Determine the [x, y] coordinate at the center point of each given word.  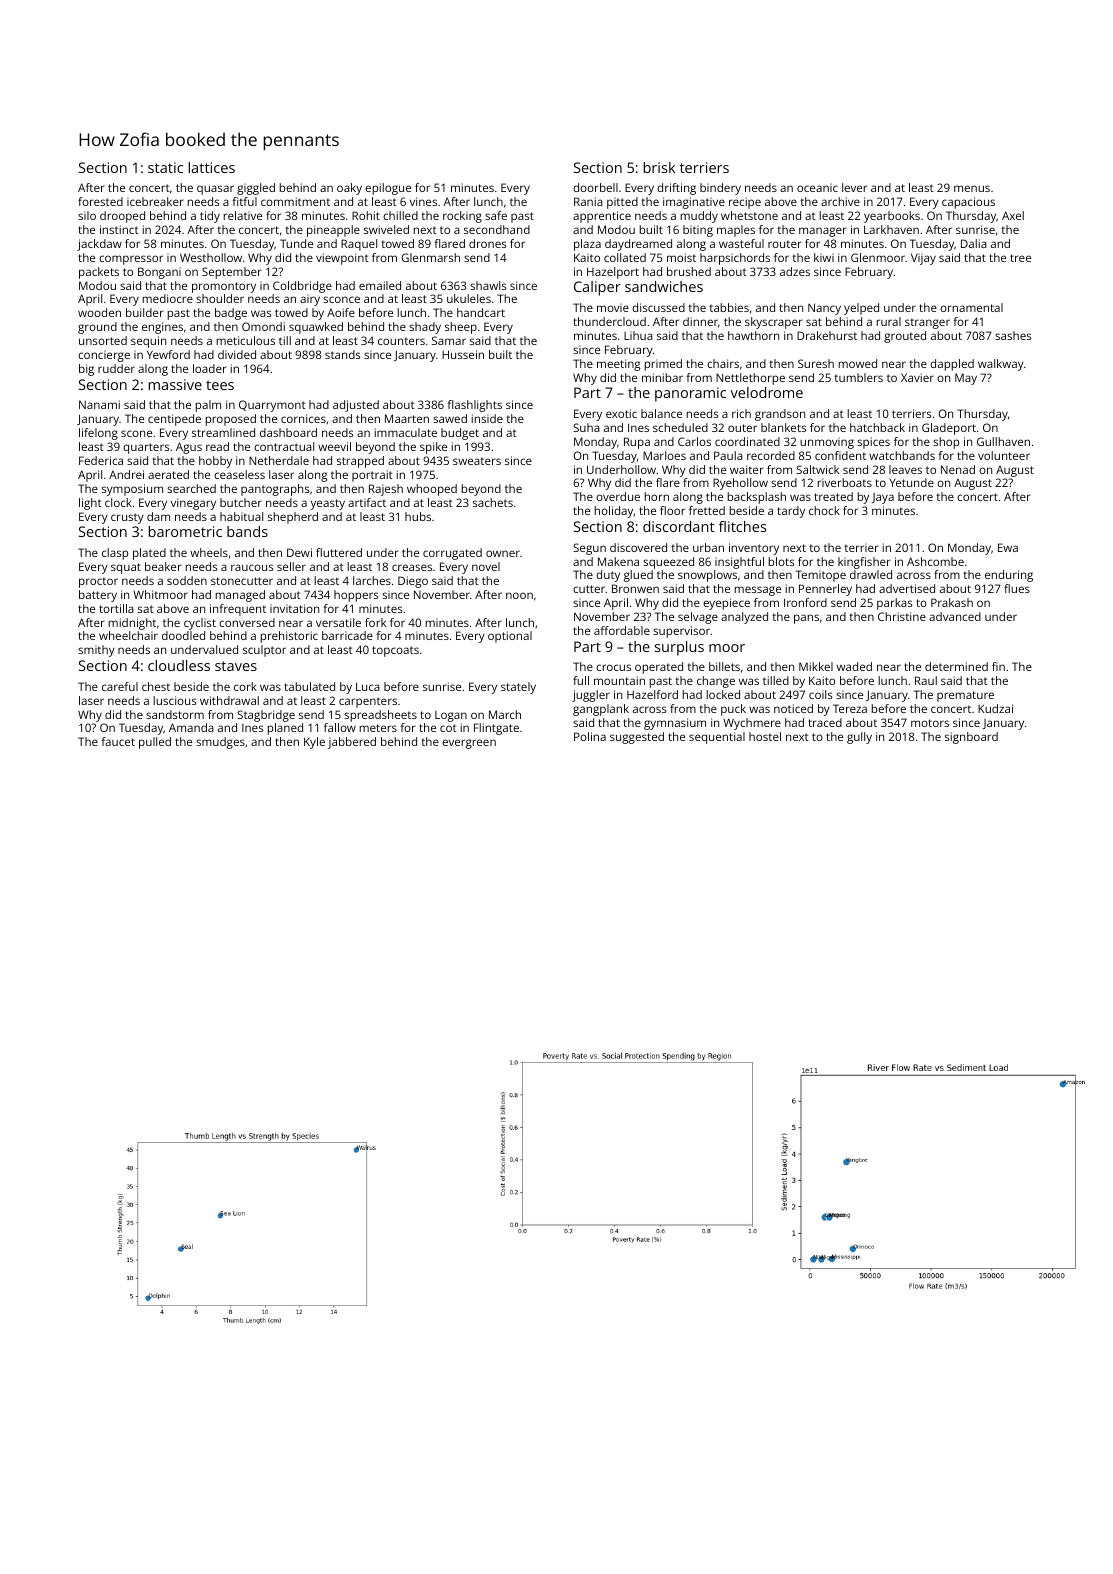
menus [972, 188]
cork [245, 686]
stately [518, 688]
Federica [101, 460]
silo [87, 215]
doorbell [595, 187]
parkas [894, 604]
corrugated [452, 554]
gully [859, 738]
